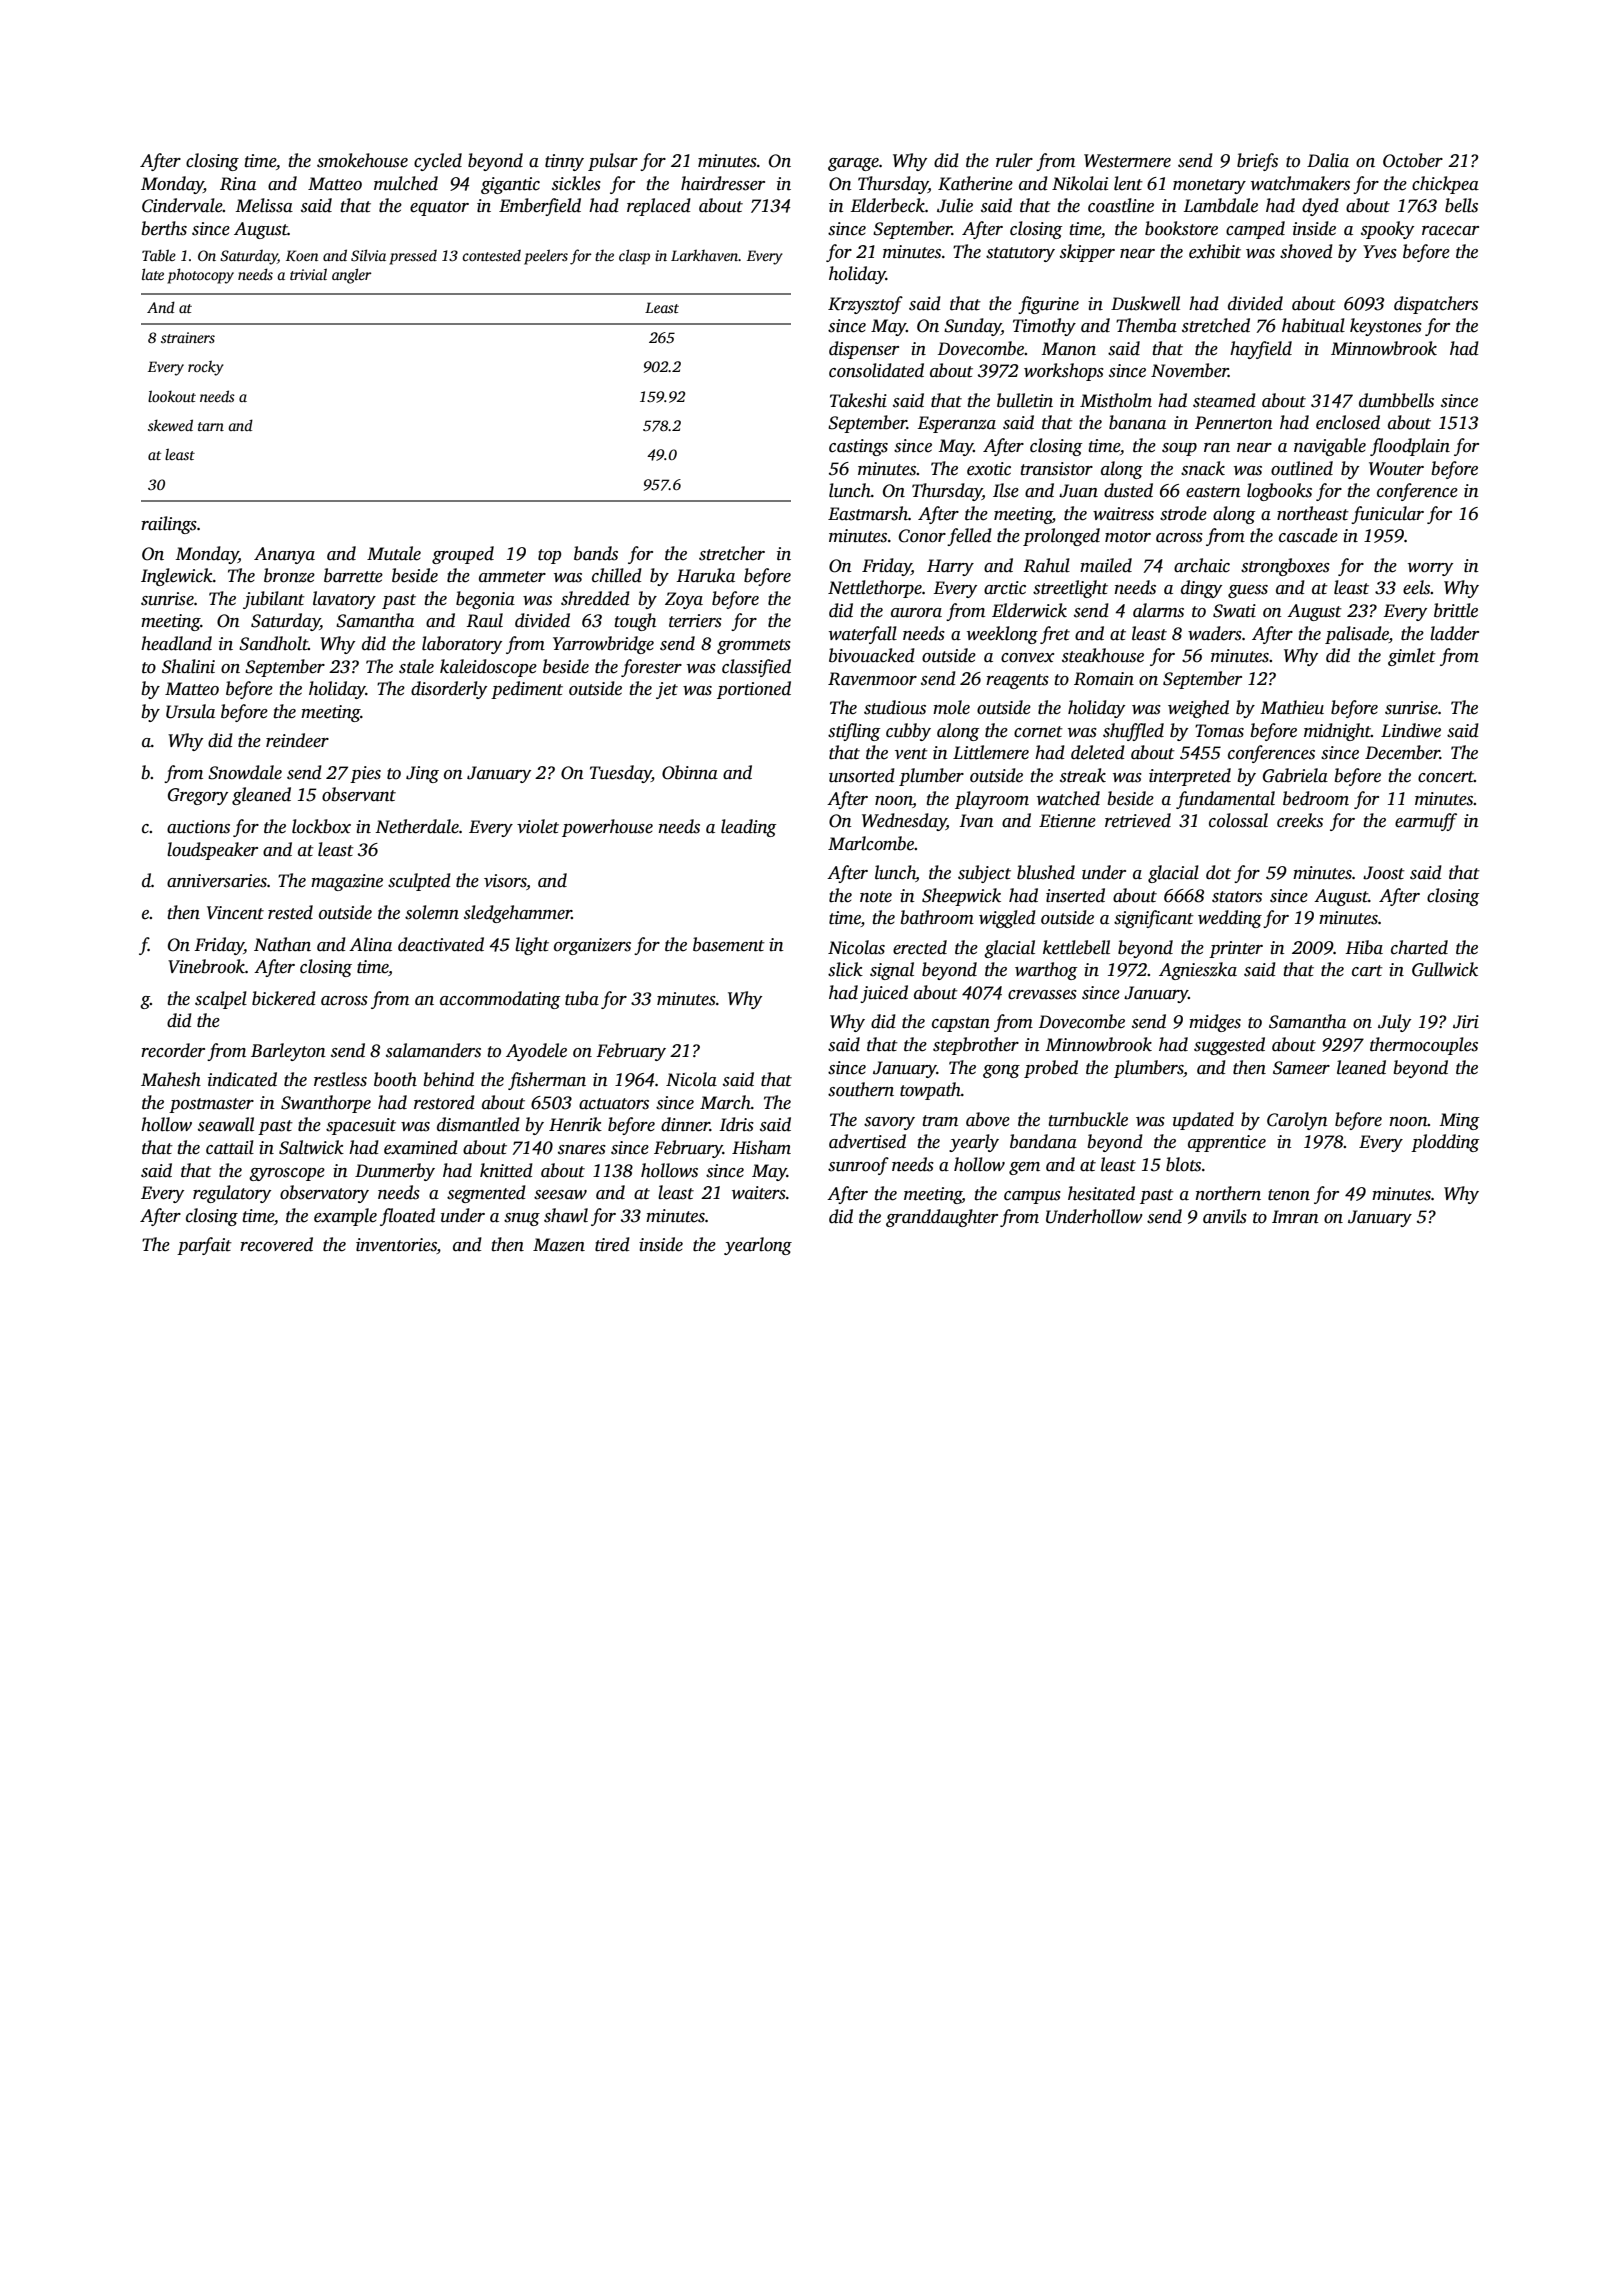 The height and width of the screenshot is (2292, 1620). What do you see at coordinates (559, 1245) in the screenshot?
I see `Mazen` at bounding box center [559, 1245].
